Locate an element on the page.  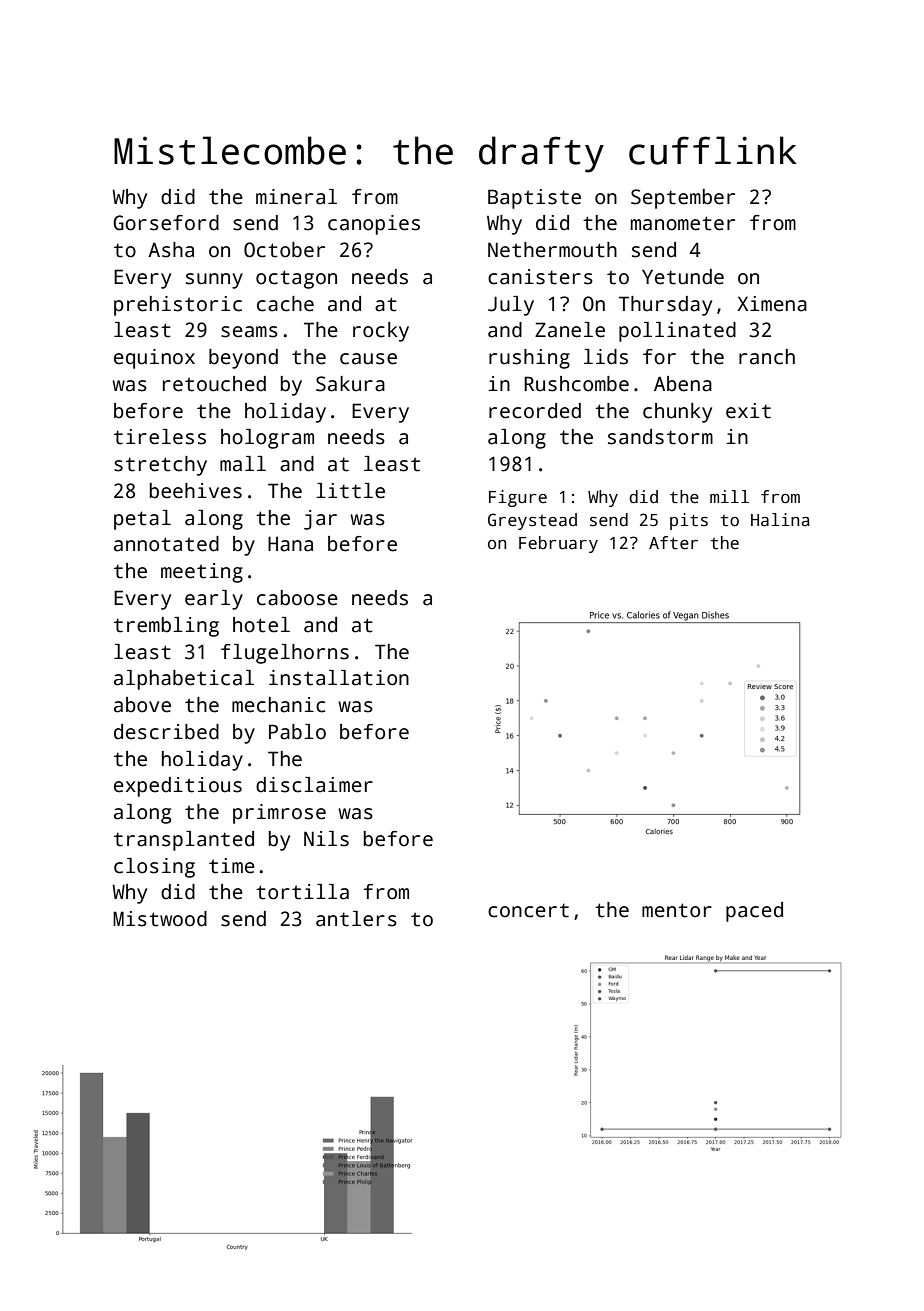
Greystead is located at coordinates (532, 521).
